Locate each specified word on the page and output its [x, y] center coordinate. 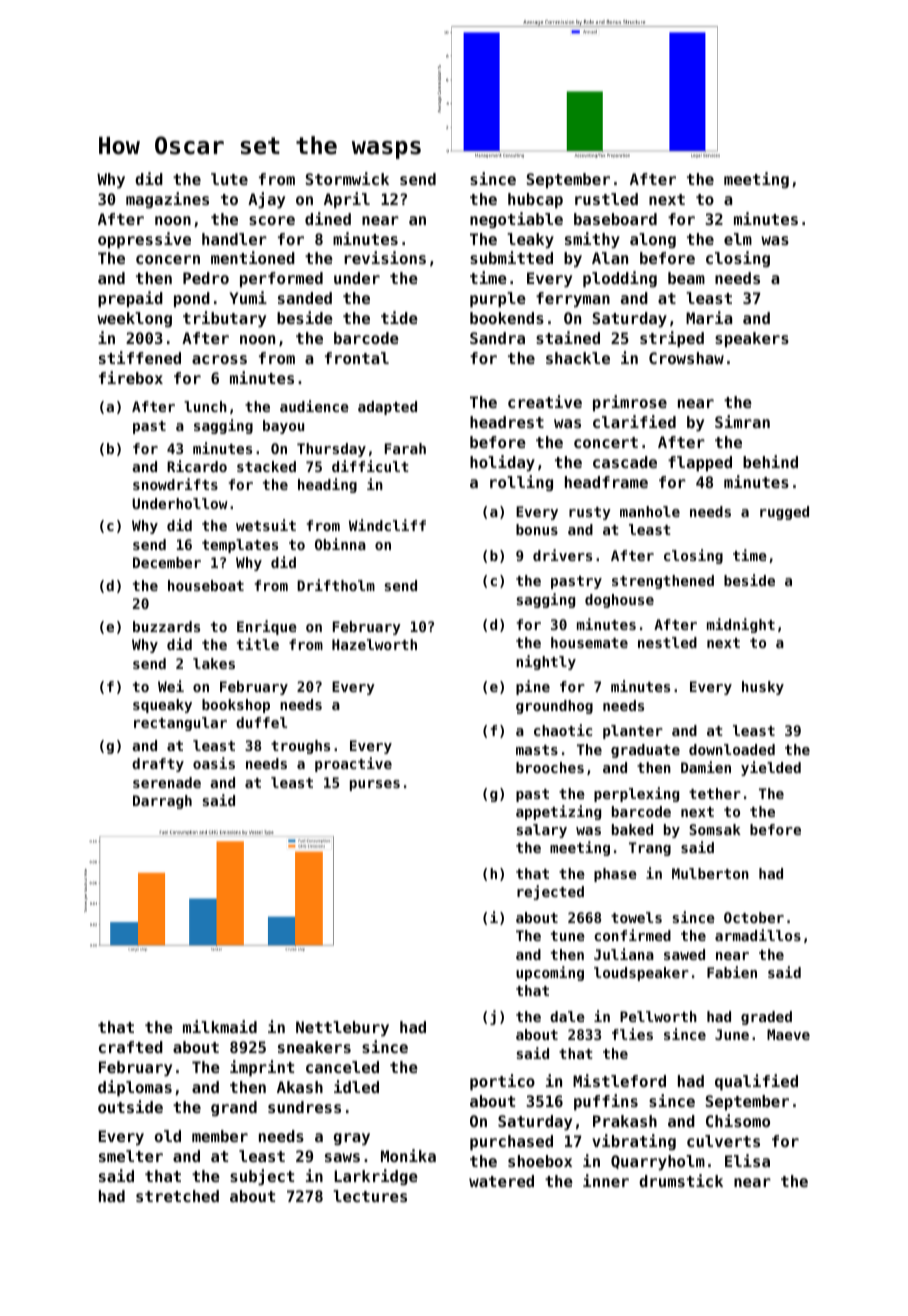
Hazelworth [374, 644]
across [219, 359]
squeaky [162, 706]
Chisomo [738, 1120]
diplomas [135, 1088]
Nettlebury [342, 1029]
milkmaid [220, 1026]
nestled [667, 642]
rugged [784, 513]
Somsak [715, 829]
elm [738, 239]
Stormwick [347, 178]
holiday [502, 463]
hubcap [535, 201]
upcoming [550, 973]
